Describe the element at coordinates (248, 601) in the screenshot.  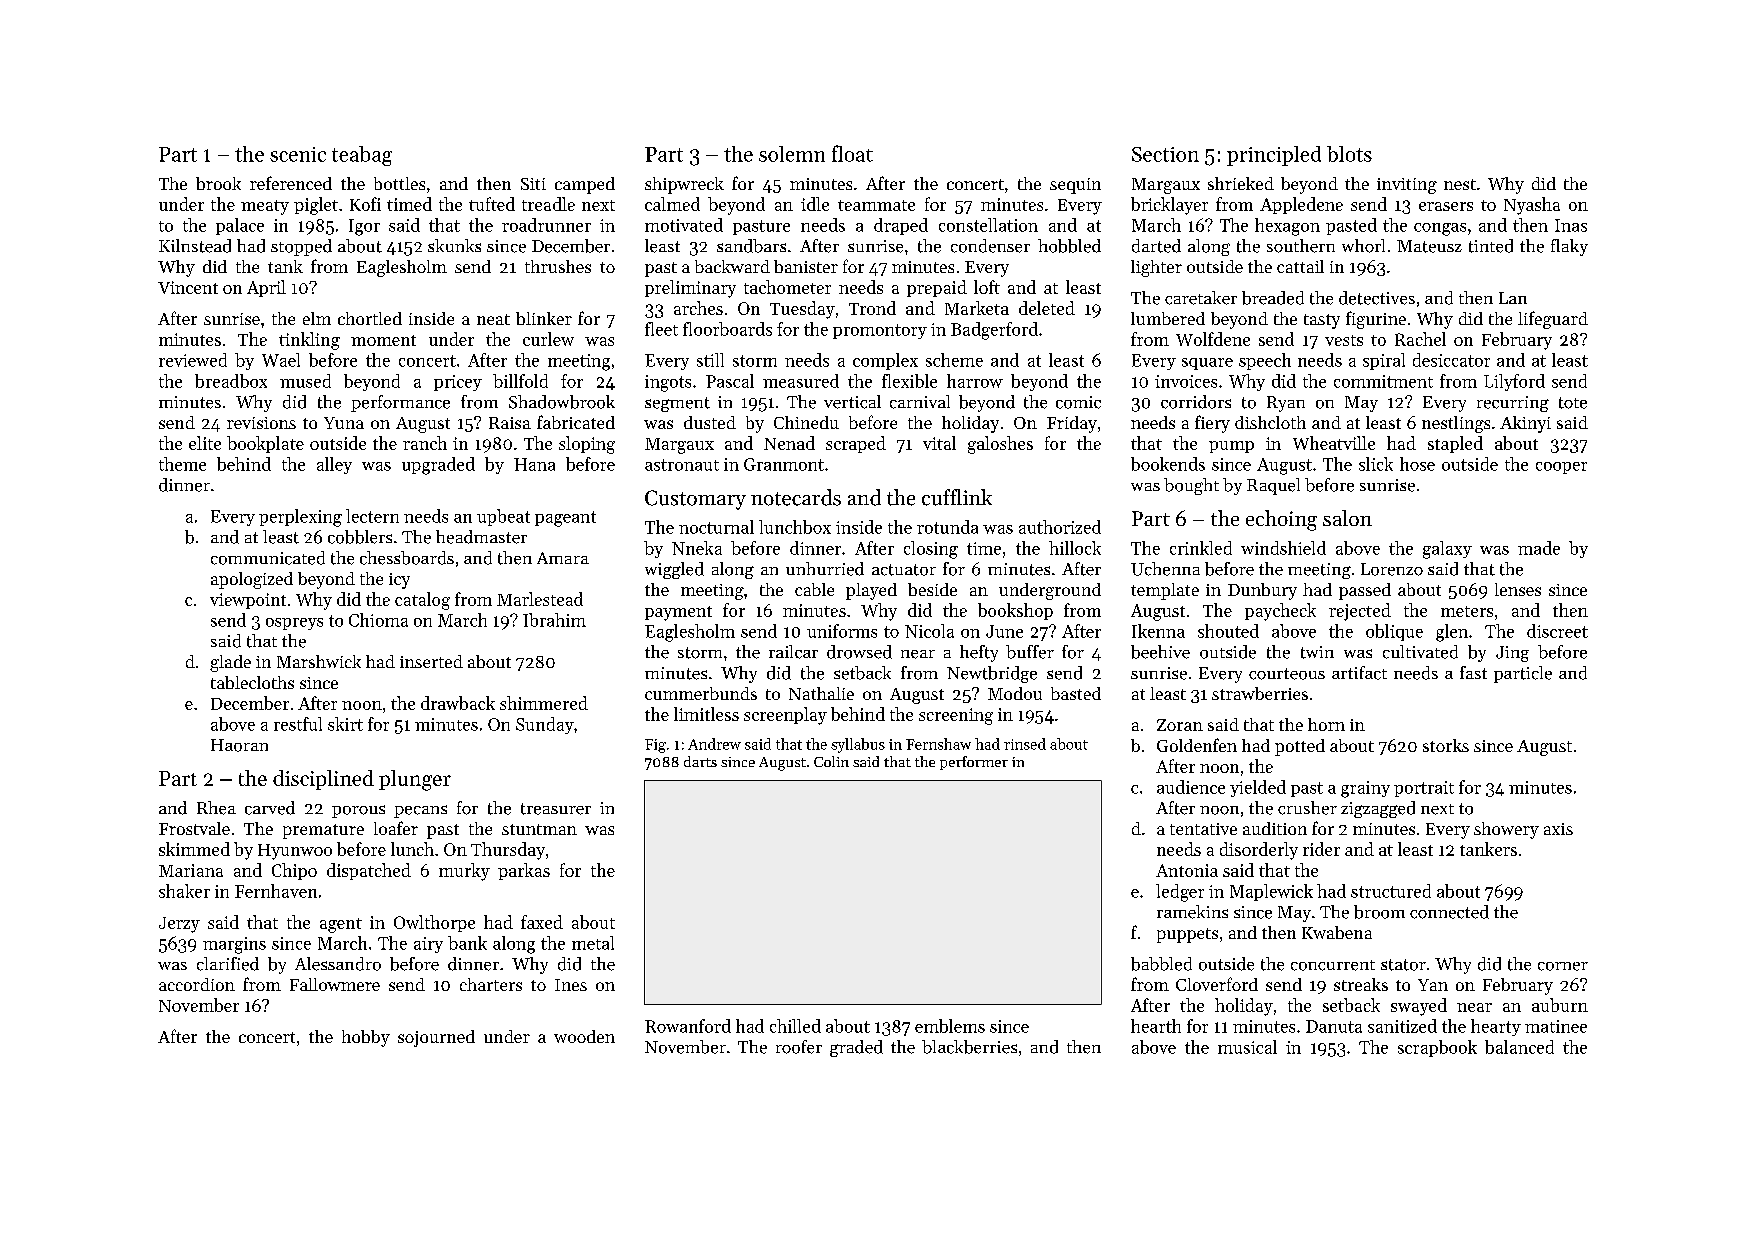
I see `viewpoint` at that location.
